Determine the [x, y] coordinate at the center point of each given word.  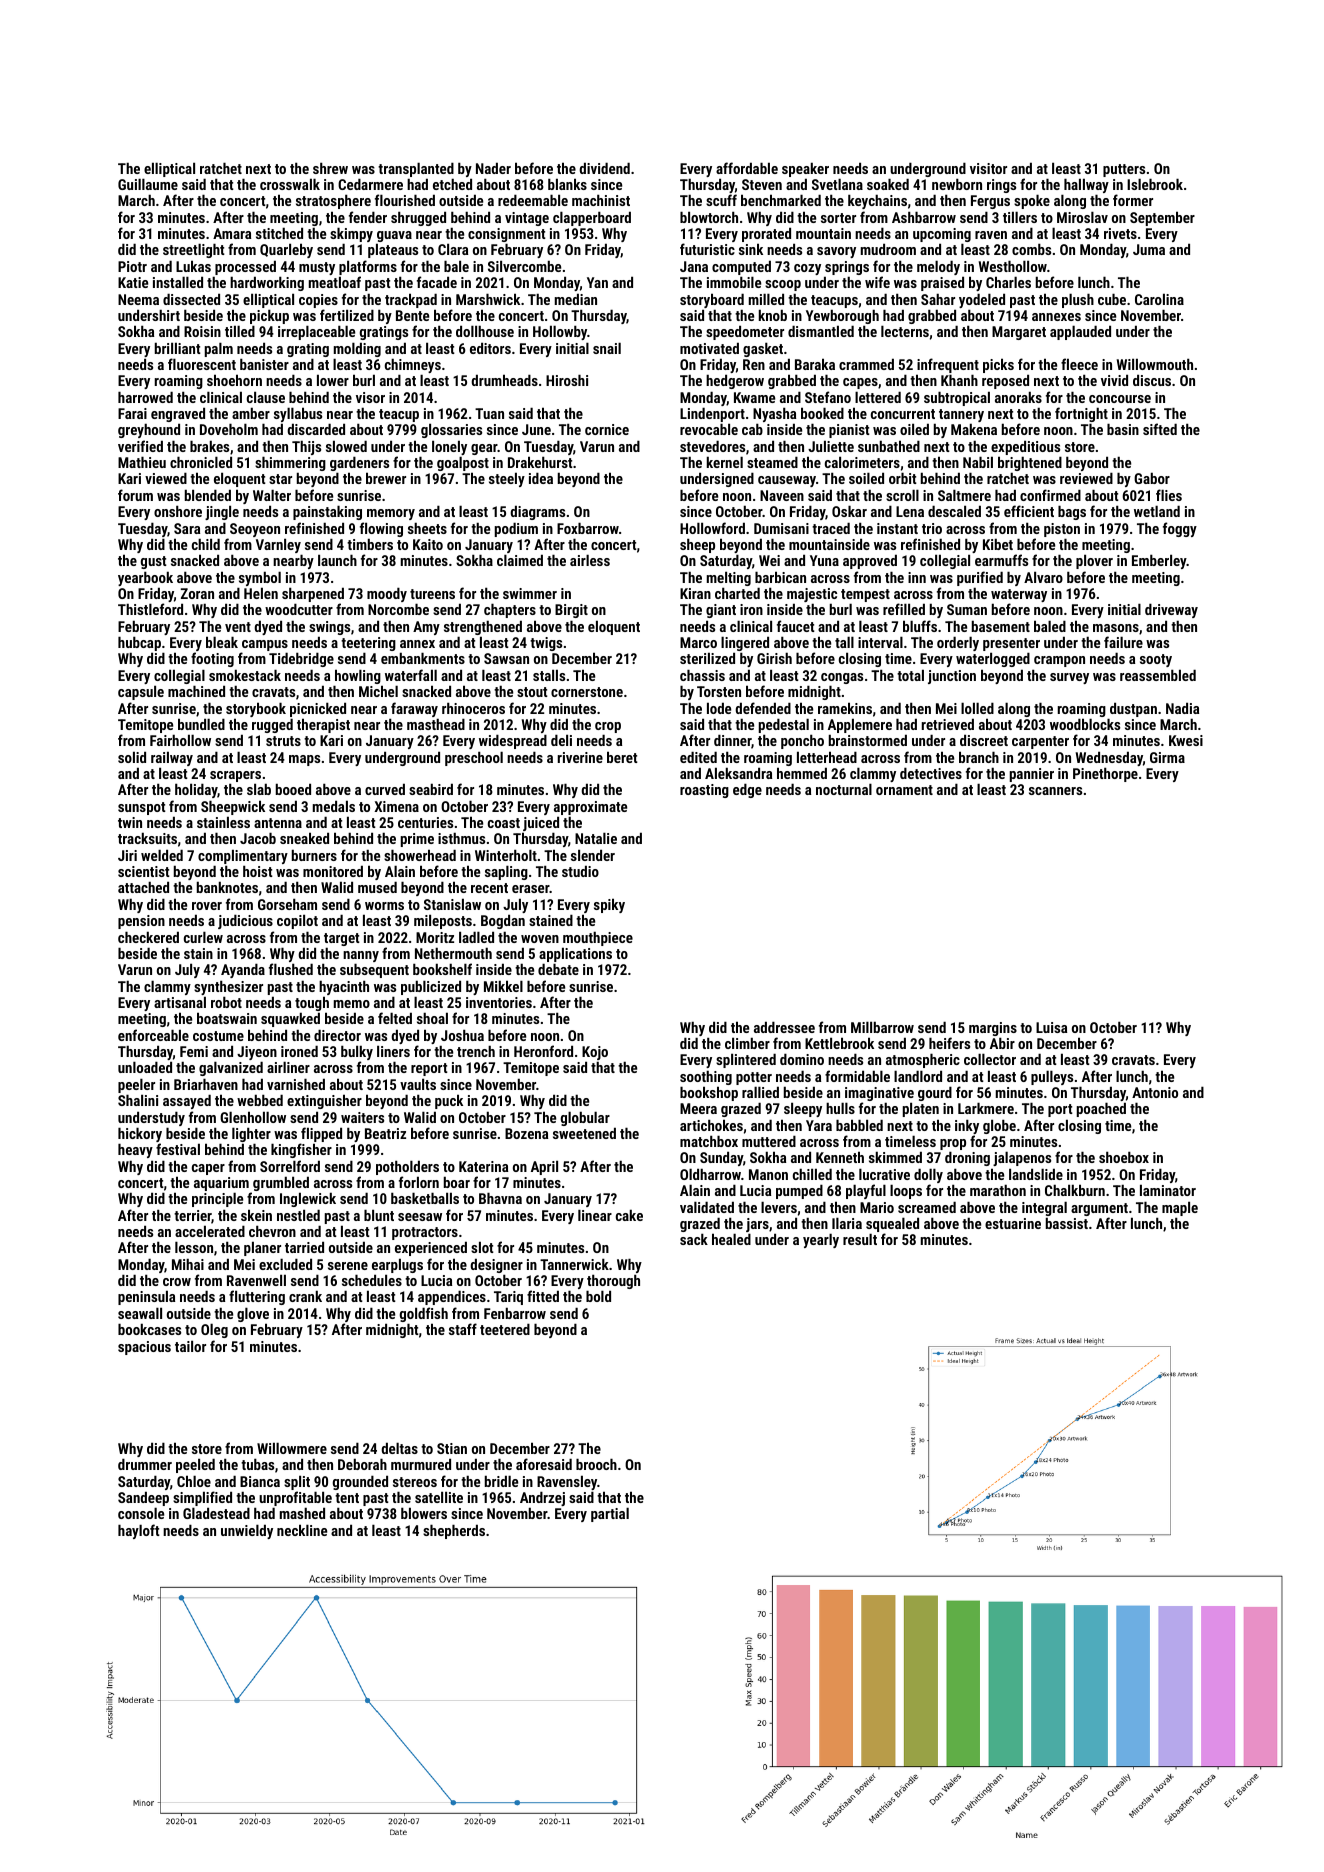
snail [607, 348]
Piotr [132, 266]
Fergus [990, 202]
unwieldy [247, 1531]
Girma [1167, 757]
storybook [256, 709]
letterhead [827, 757]
